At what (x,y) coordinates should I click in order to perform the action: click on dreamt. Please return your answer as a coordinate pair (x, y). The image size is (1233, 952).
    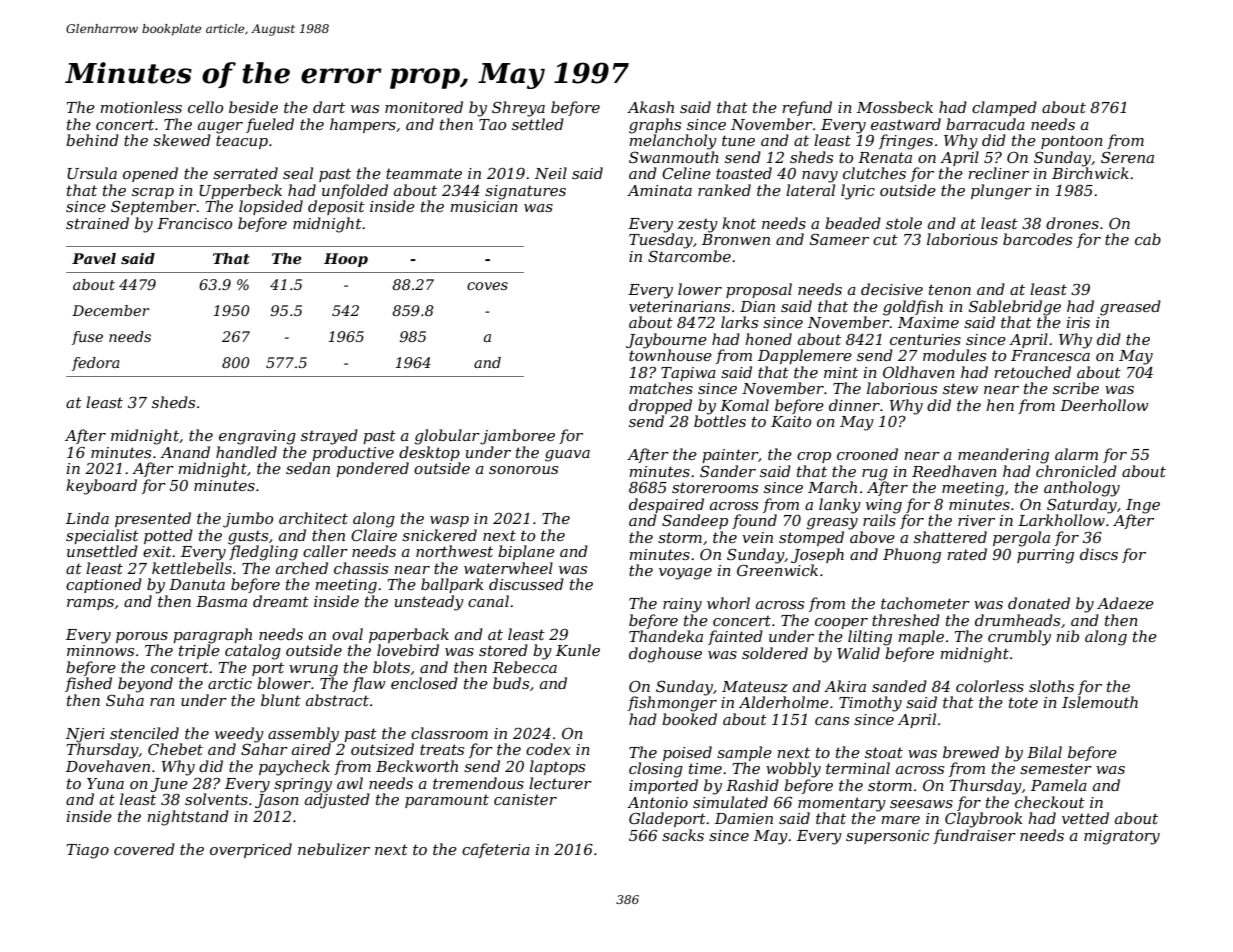
    Looking at the image, I should click on (281, 601).
